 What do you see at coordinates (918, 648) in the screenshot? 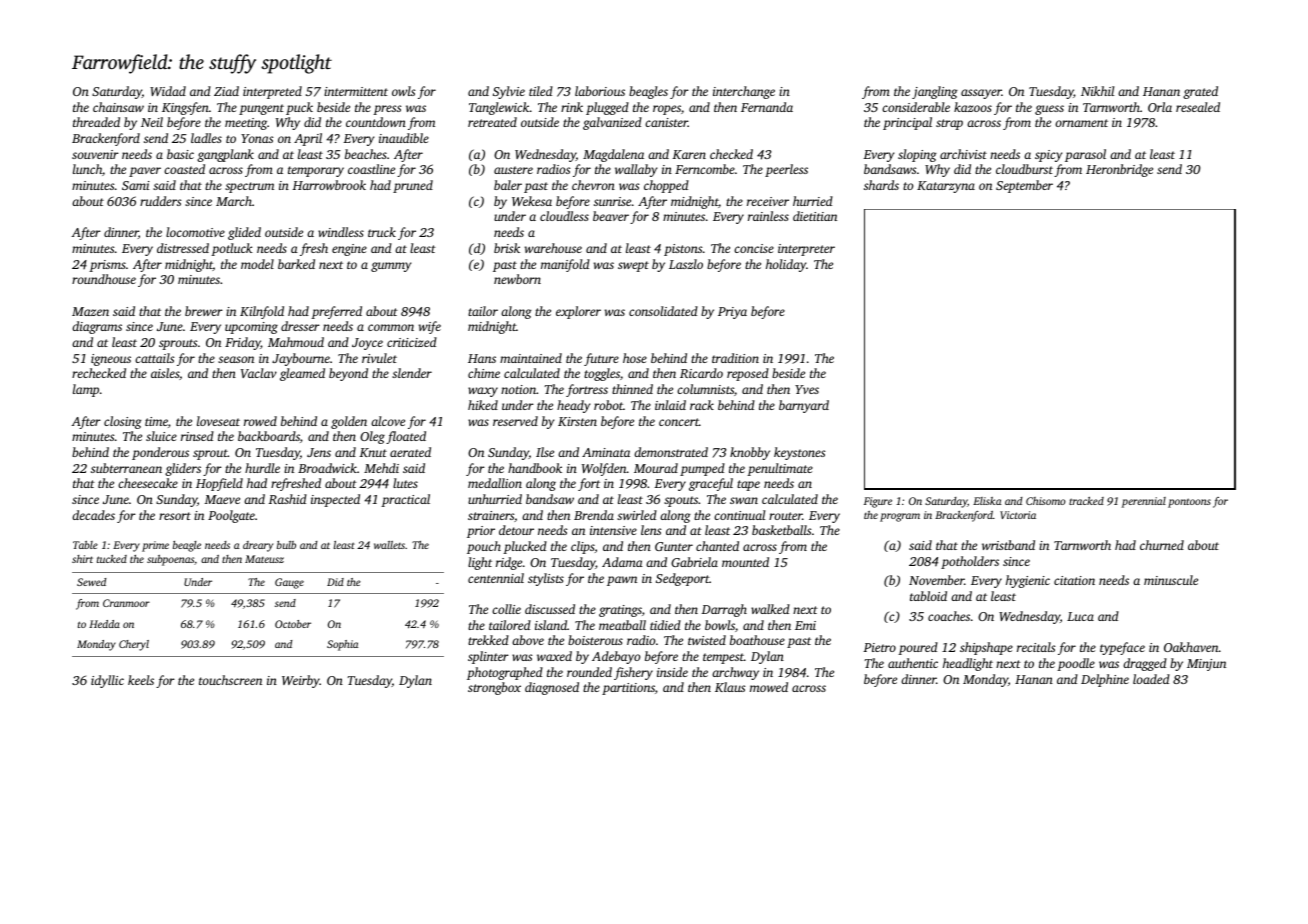
I see `poured` at bounding box center [918, 648].
